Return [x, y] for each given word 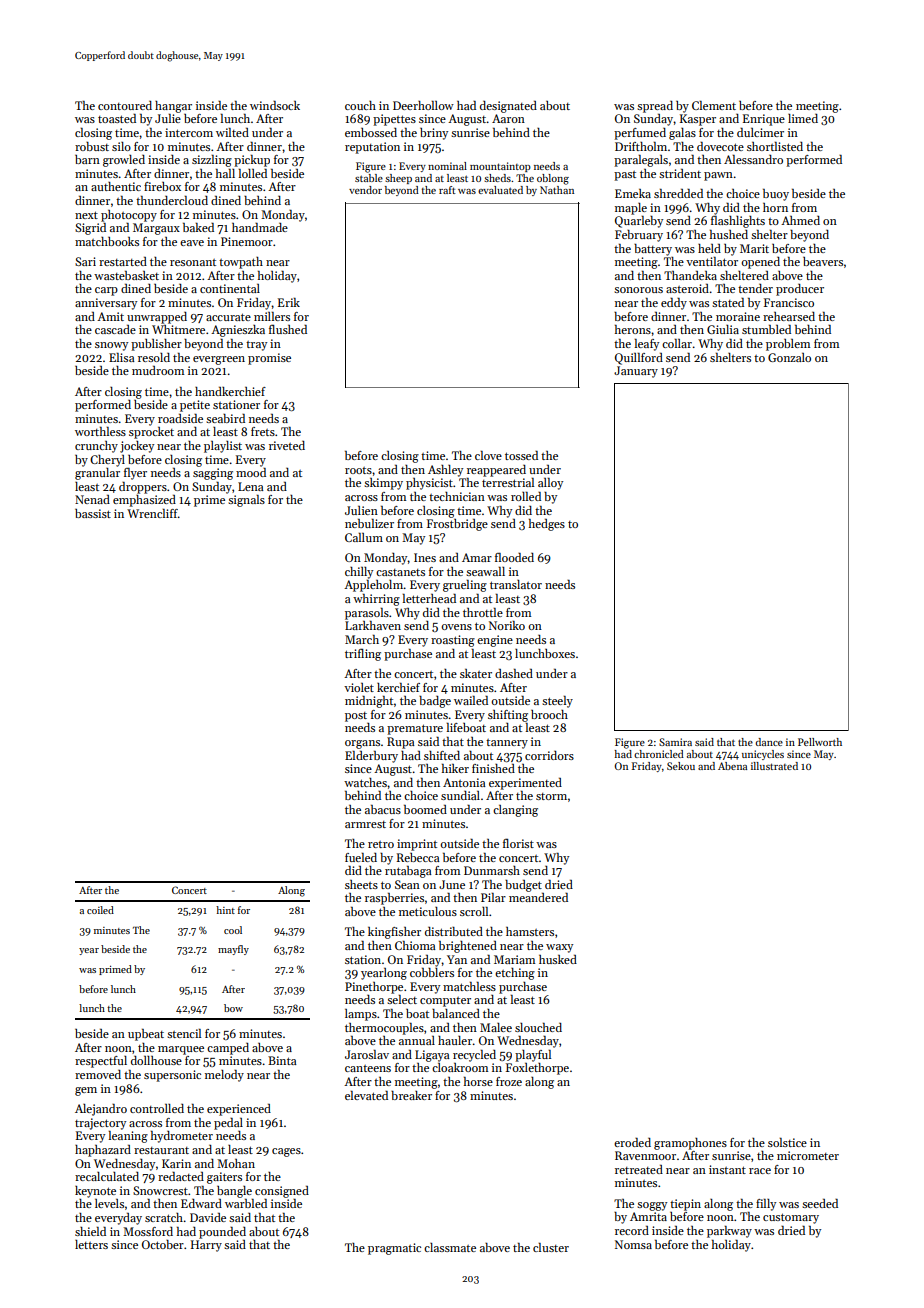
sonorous [638, 290]
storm [551, 796]
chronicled [659, 754]
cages [286, 1152]
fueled [361, 857]
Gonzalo [789, 357]
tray [256, 346]
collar [677, 343]
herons [633, 329]
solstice [787, 1142]
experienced [239, 1110]
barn [87, 159]
